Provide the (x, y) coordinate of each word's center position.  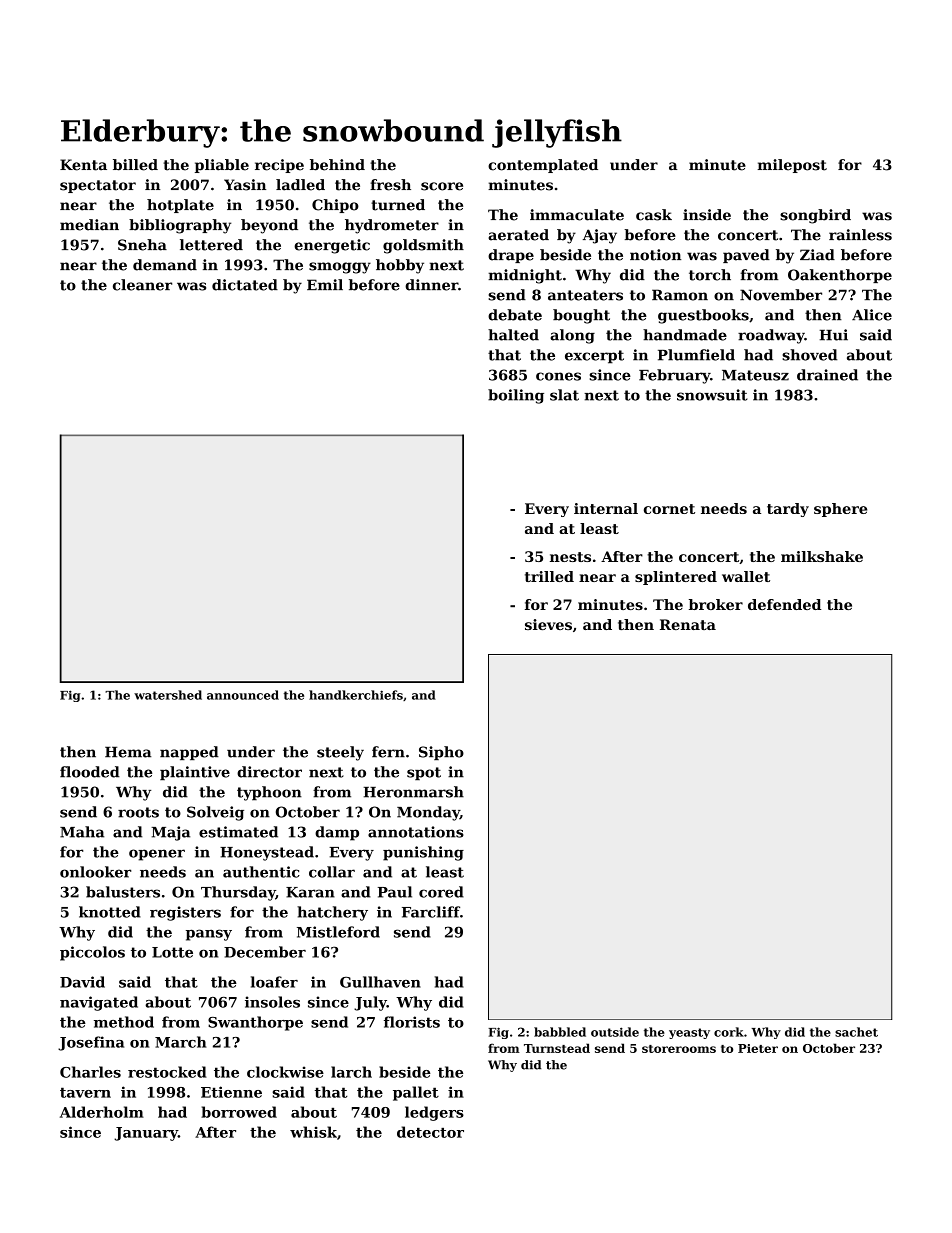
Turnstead (557, 1048)
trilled (549, 576)
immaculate (577, 215)
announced (243, 695)
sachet (856, 1032)
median (89, 225)
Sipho (441, 753)
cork (729, 1032)
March (180, 1042)
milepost (792, 166)
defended (784, 604)
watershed (168, 695)
